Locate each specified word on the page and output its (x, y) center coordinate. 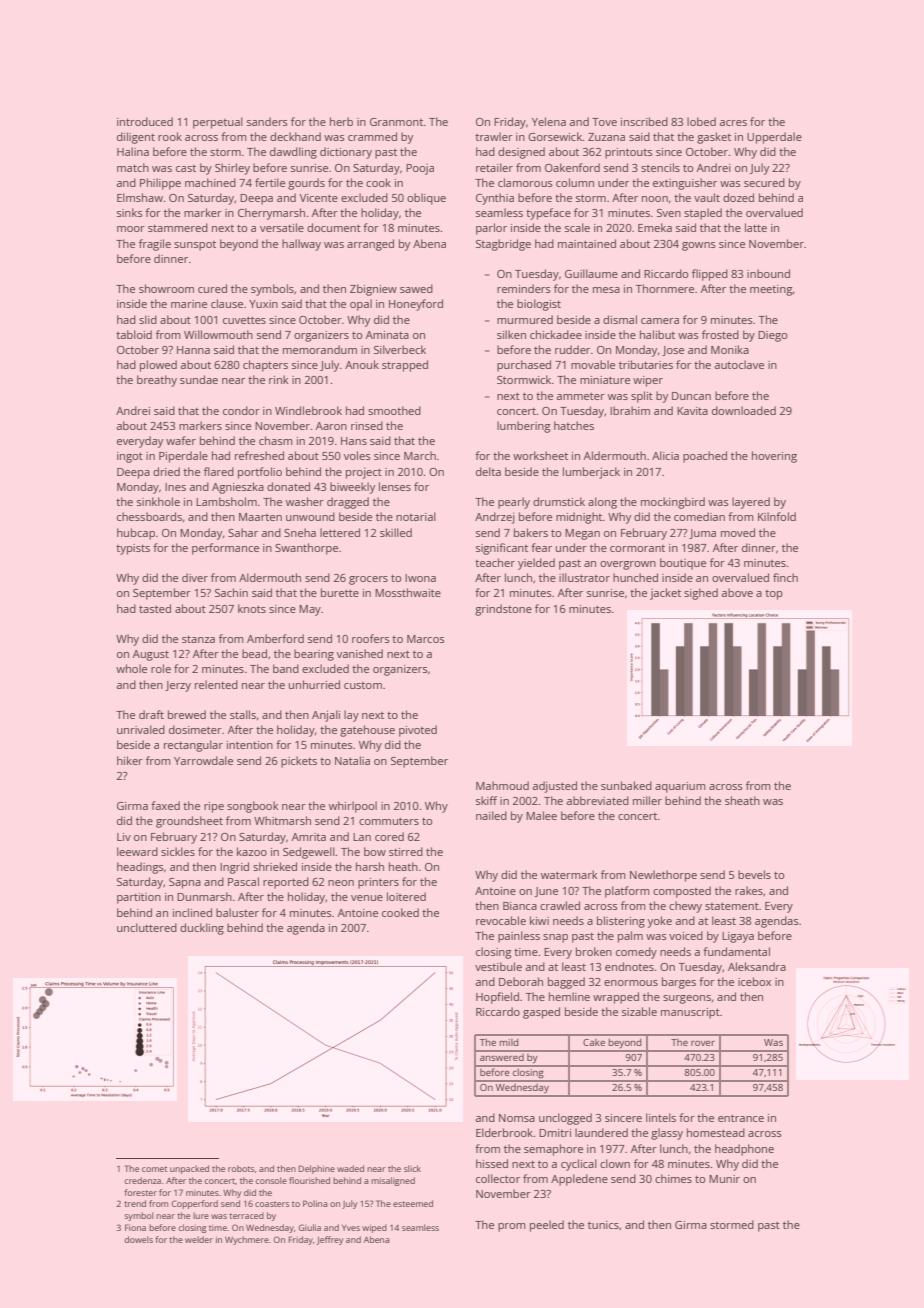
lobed (701, 121)
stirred (406, 851)
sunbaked (626, 785)
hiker (130, 760)
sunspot (195, 246)
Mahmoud (502, 785)
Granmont (396, 122)
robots (241, 1168)
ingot (130, 457)
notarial (416, 516)
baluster (237, 912)
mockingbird (673, 503)
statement (732, 906)
